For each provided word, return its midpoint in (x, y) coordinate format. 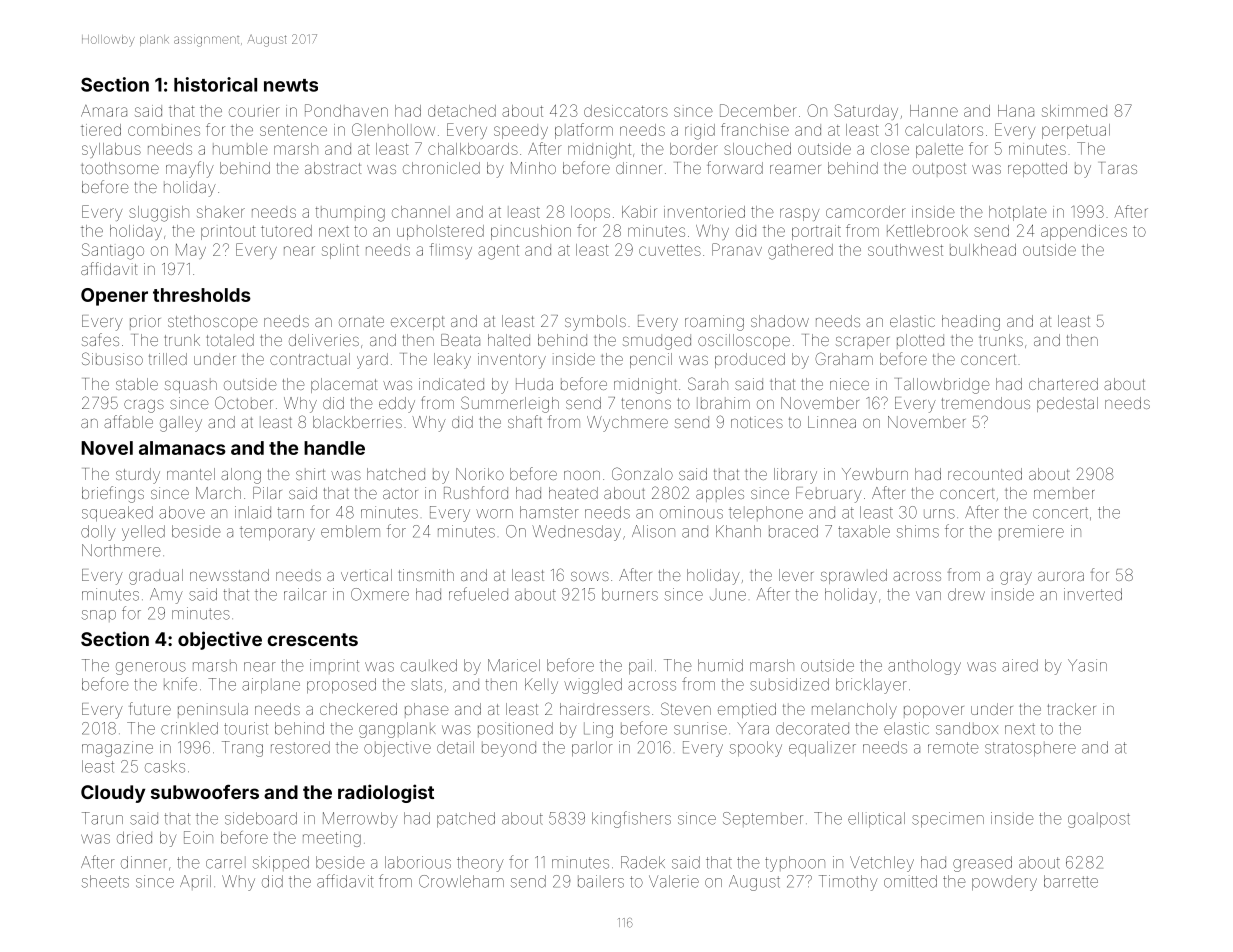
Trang (242, 749)
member (1064, 493)
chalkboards (473, 149)
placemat (344, 385)
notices (757, 422)
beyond (509, 749)
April (195, 882)
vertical (366, 575)
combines (164, 130)
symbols (595, 323)
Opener (114, 297)
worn (494, 514)
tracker (1071, 709)
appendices (1084, 232)
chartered (1063, 384)
